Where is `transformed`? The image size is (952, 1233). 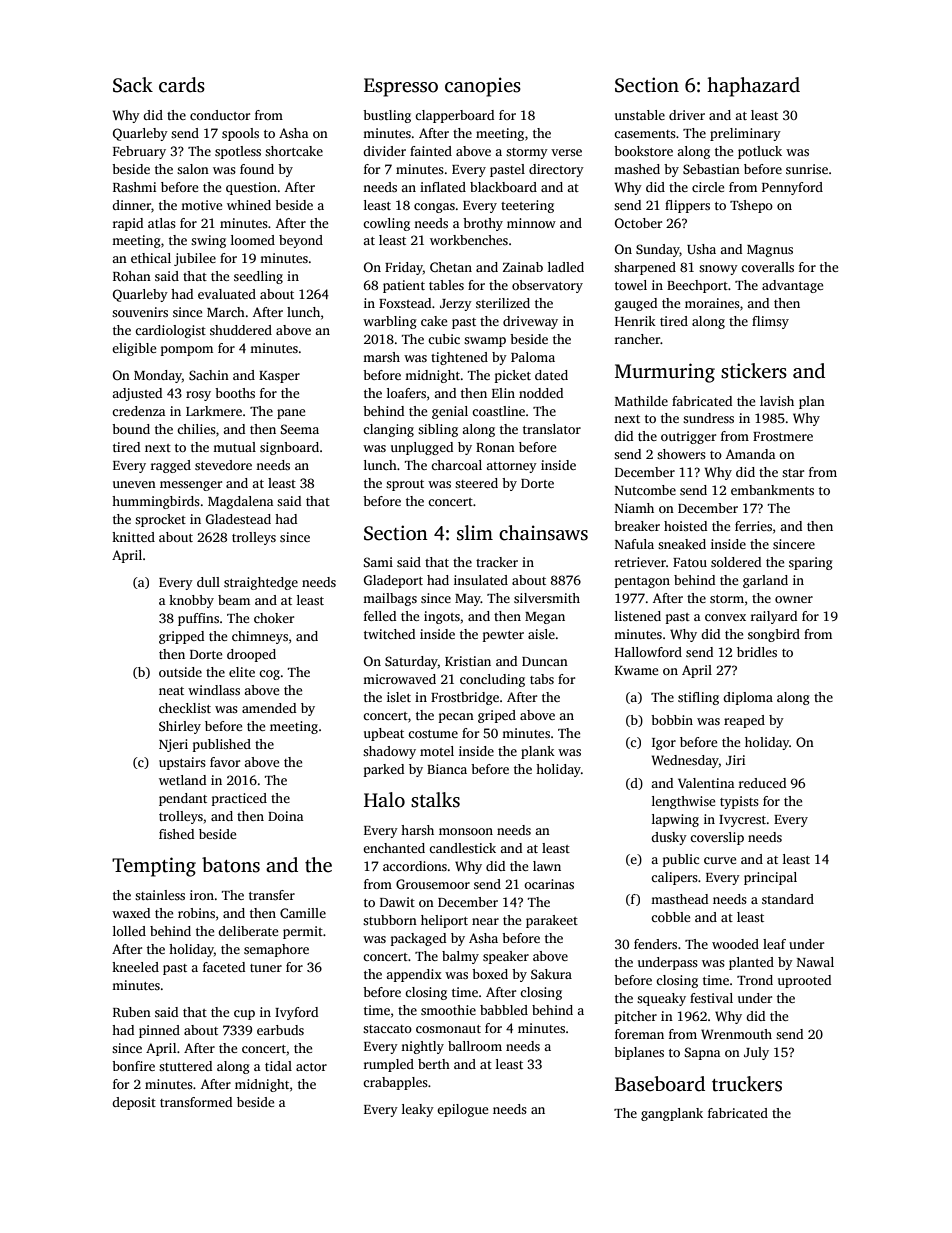
transformed is located at coordinates (196, 1102).
